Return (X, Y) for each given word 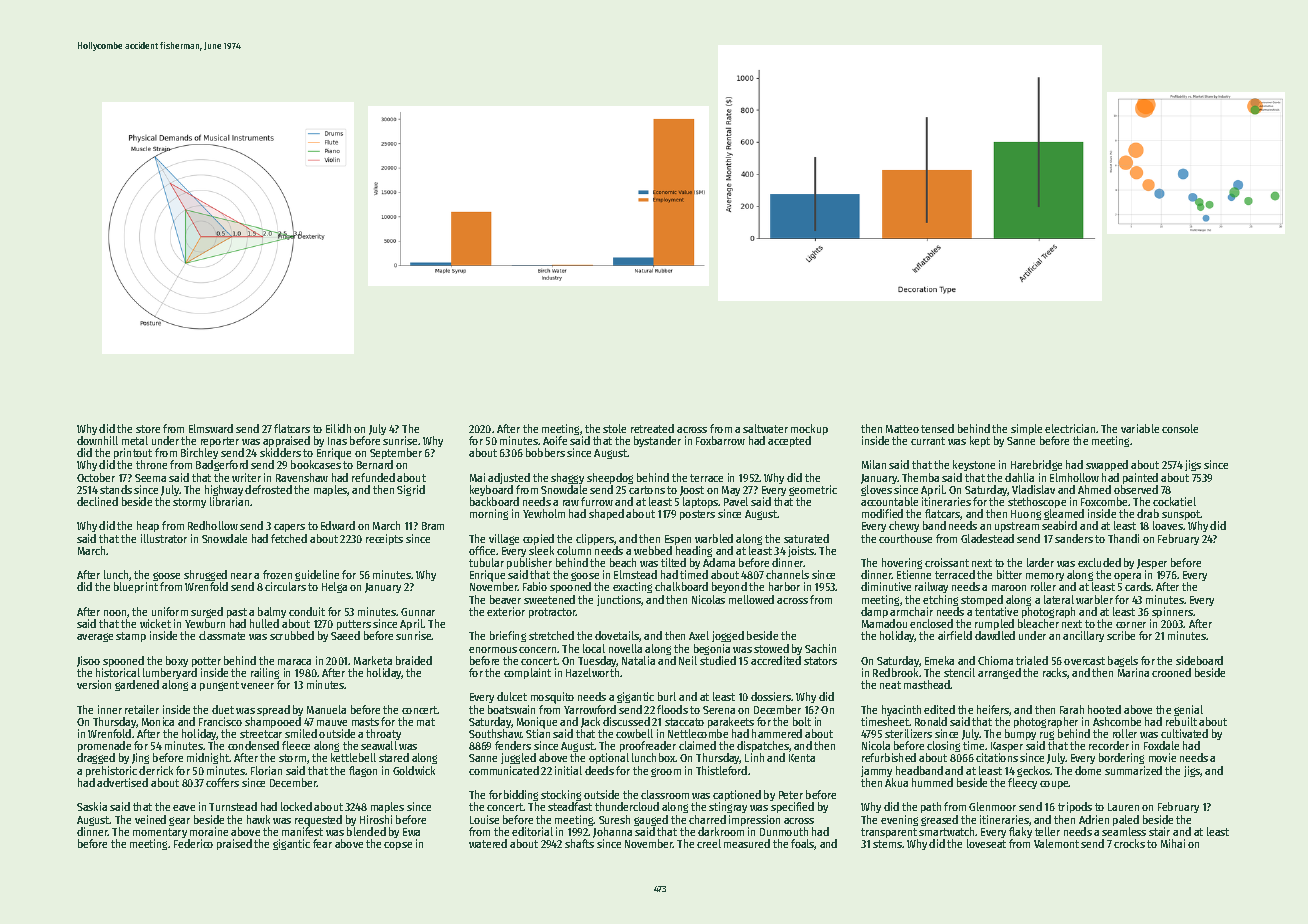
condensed (253, 745)
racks (1055, 672)
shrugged (206, 576)
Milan (874, 464)
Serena (719, 710)
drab (1148, 513)
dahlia (1019, 477)
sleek (541, 550)
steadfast (570, 807)
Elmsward (211, 428)
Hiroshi (376, 819)
